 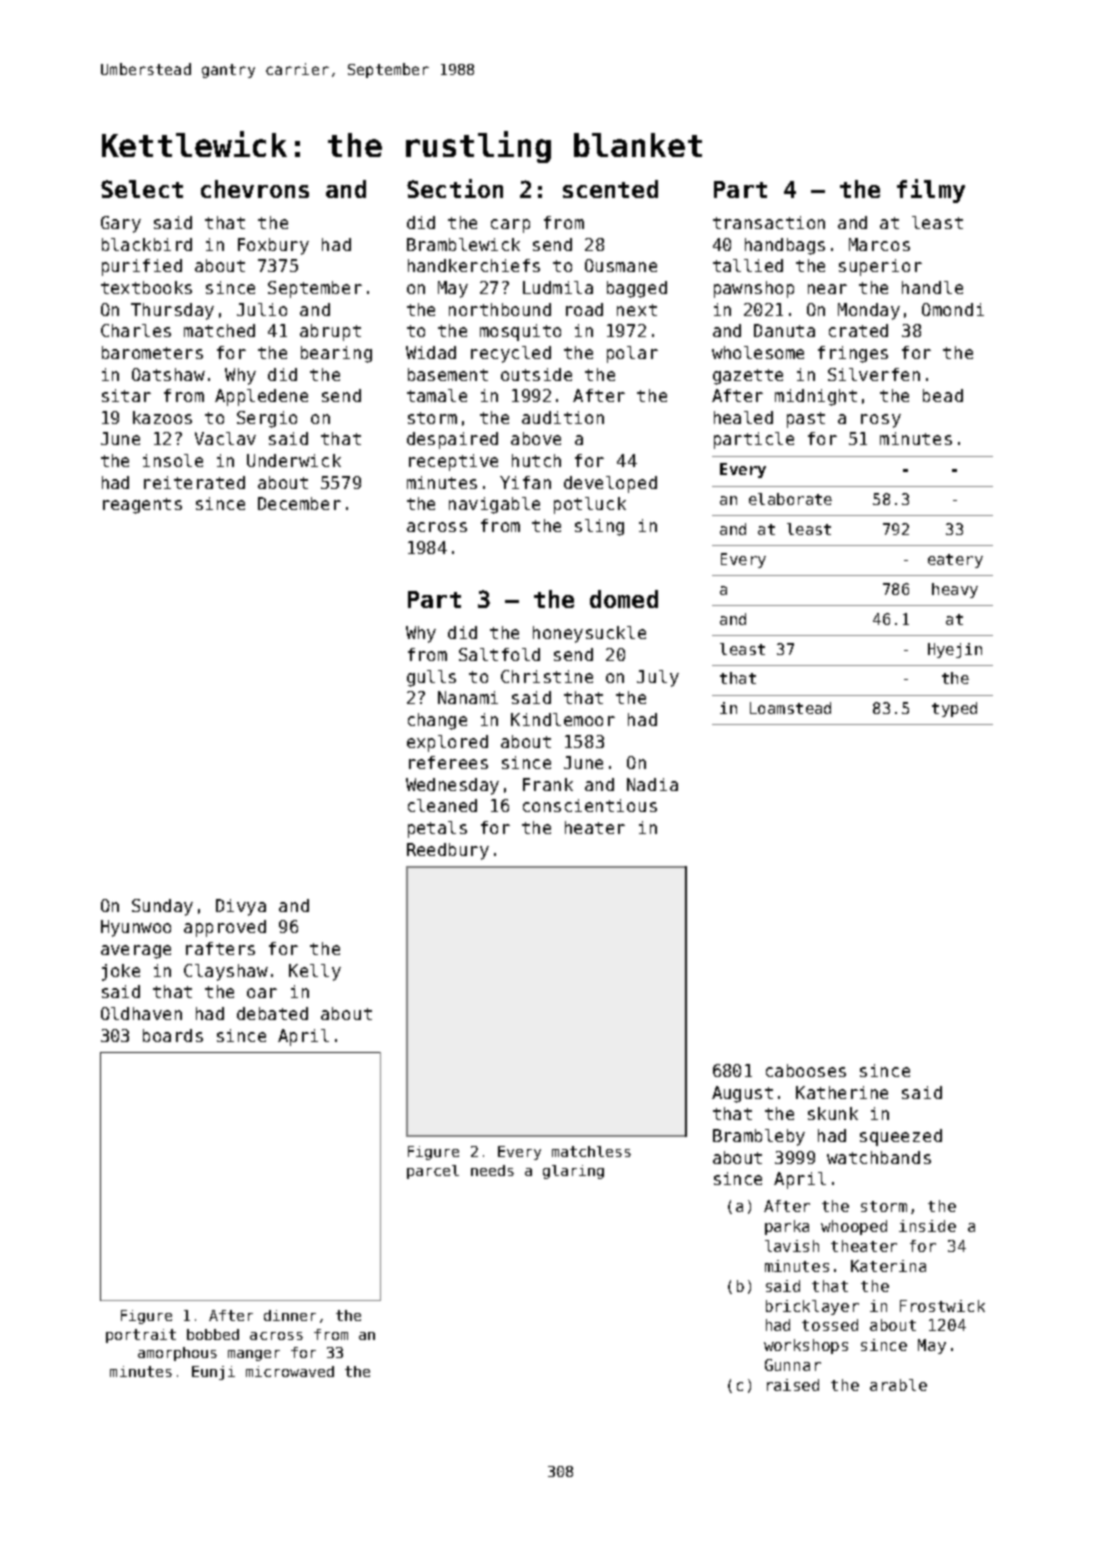 What do you see at coordinates (194, 482) in the image?
I see `reiterated` at bounding box center [194, 482].
